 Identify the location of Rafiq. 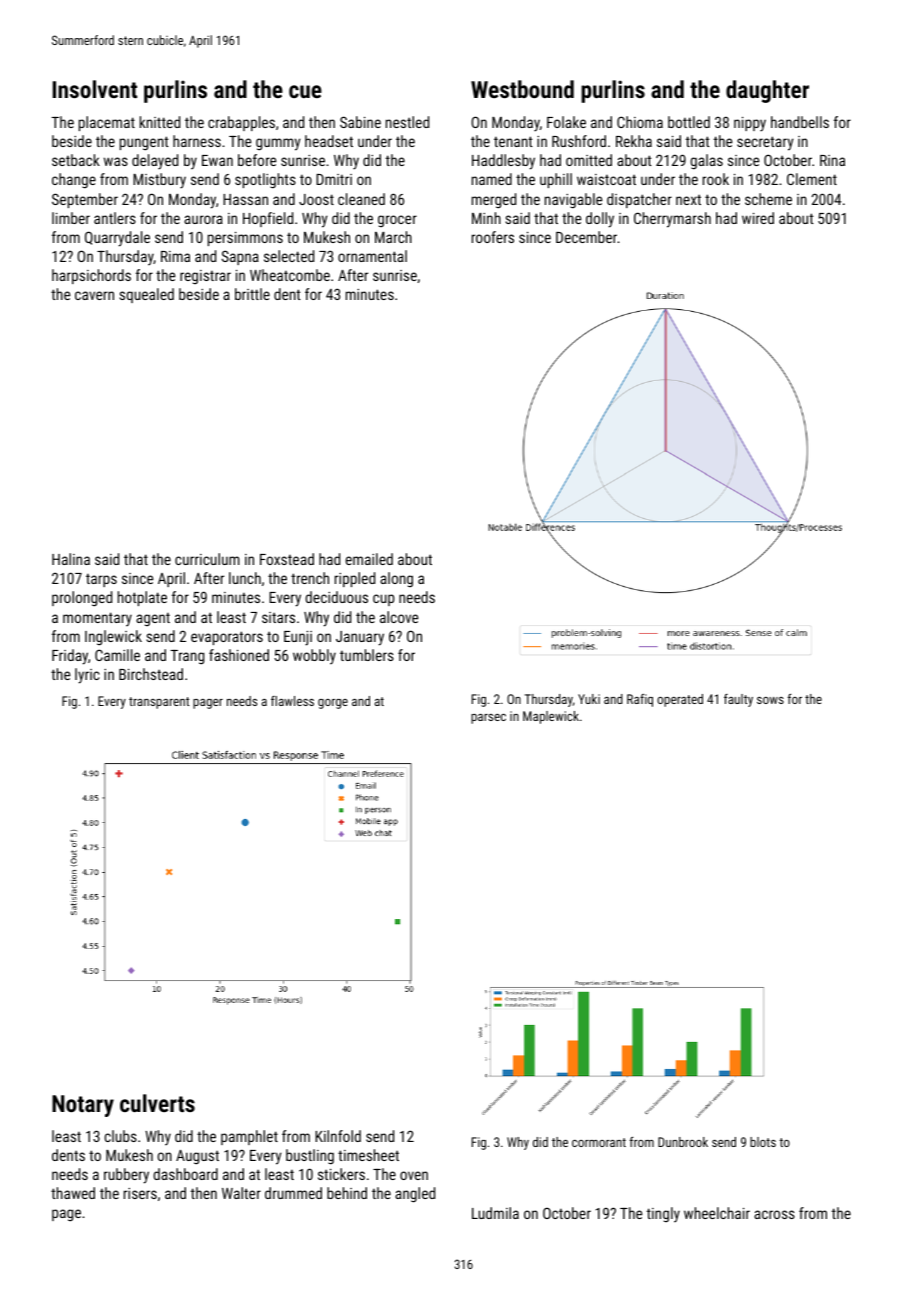
(640, 700).
